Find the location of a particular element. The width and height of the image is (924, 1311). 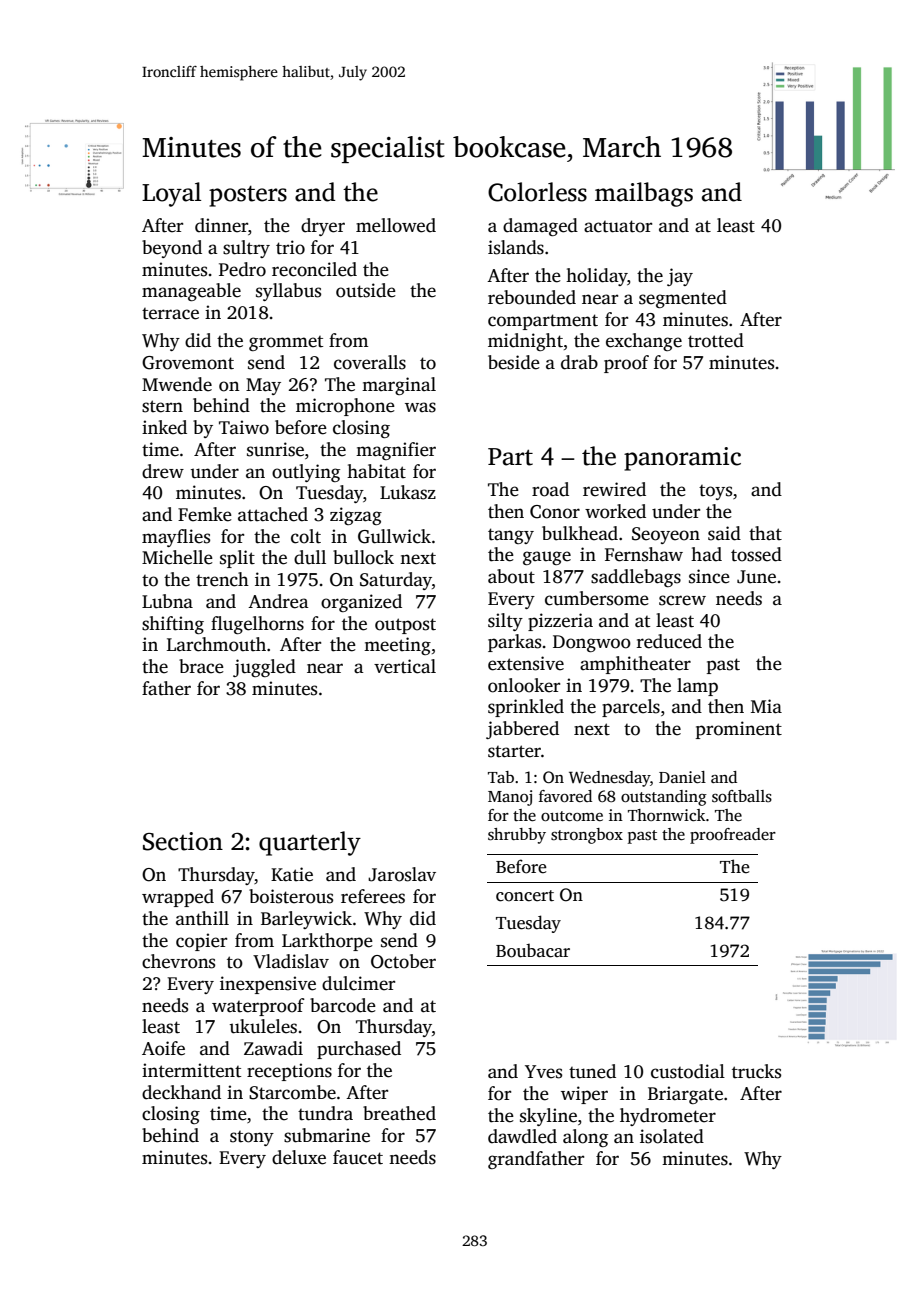

syllabus is located at coordinates (288, 292).
